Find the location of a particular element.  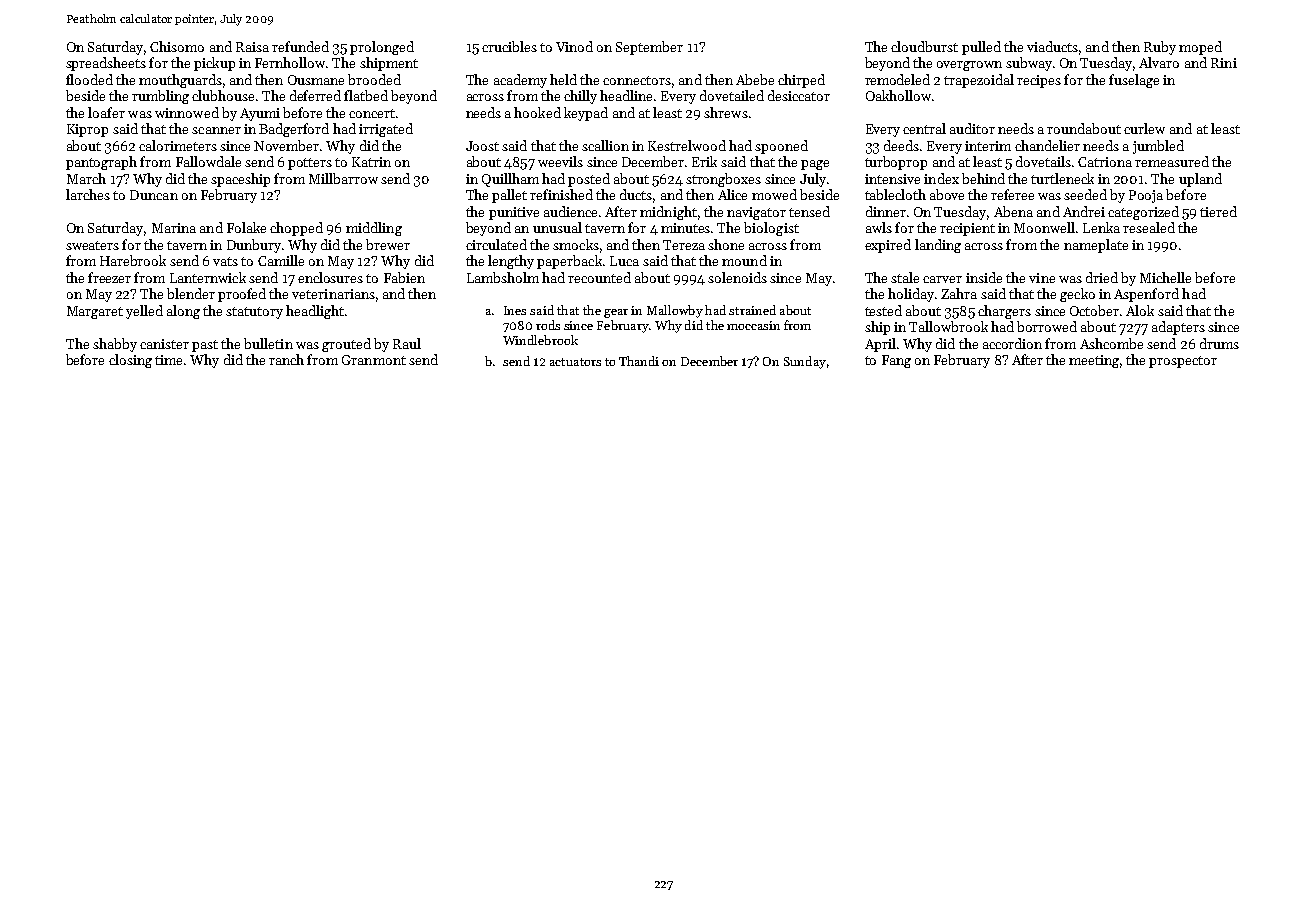

November is located at coordinates (286, 145).
